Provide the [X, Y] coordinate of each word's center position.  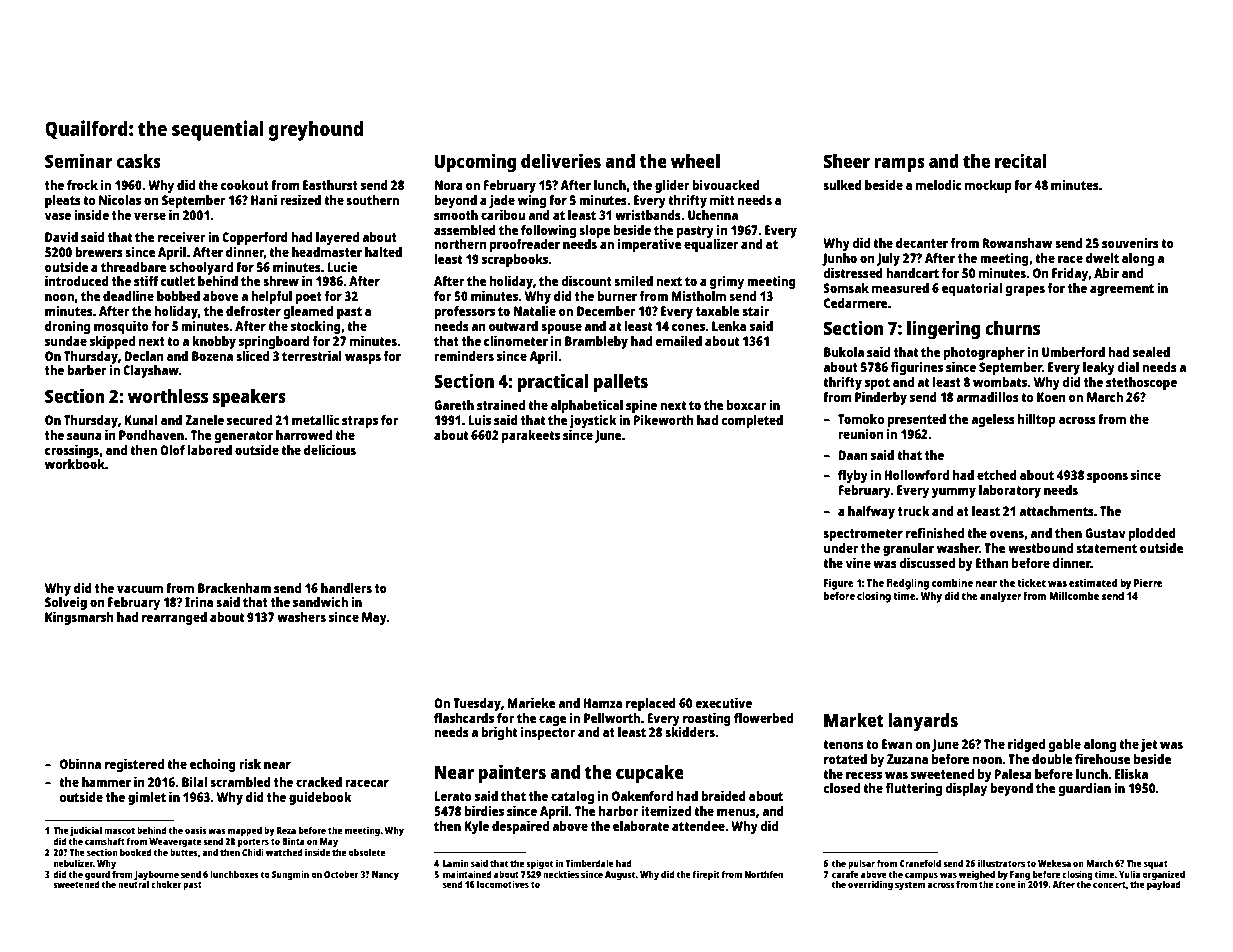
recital [1021, 160]
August [620, 876]
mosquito [121, 327]
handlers [346, 588]
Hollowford [917, 475]
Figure [839, 584]
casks [139, 161]
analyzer [1001, 597]
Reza [286, 830]
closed [841, 788]
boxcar [746, 405]
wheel [695, 161]
